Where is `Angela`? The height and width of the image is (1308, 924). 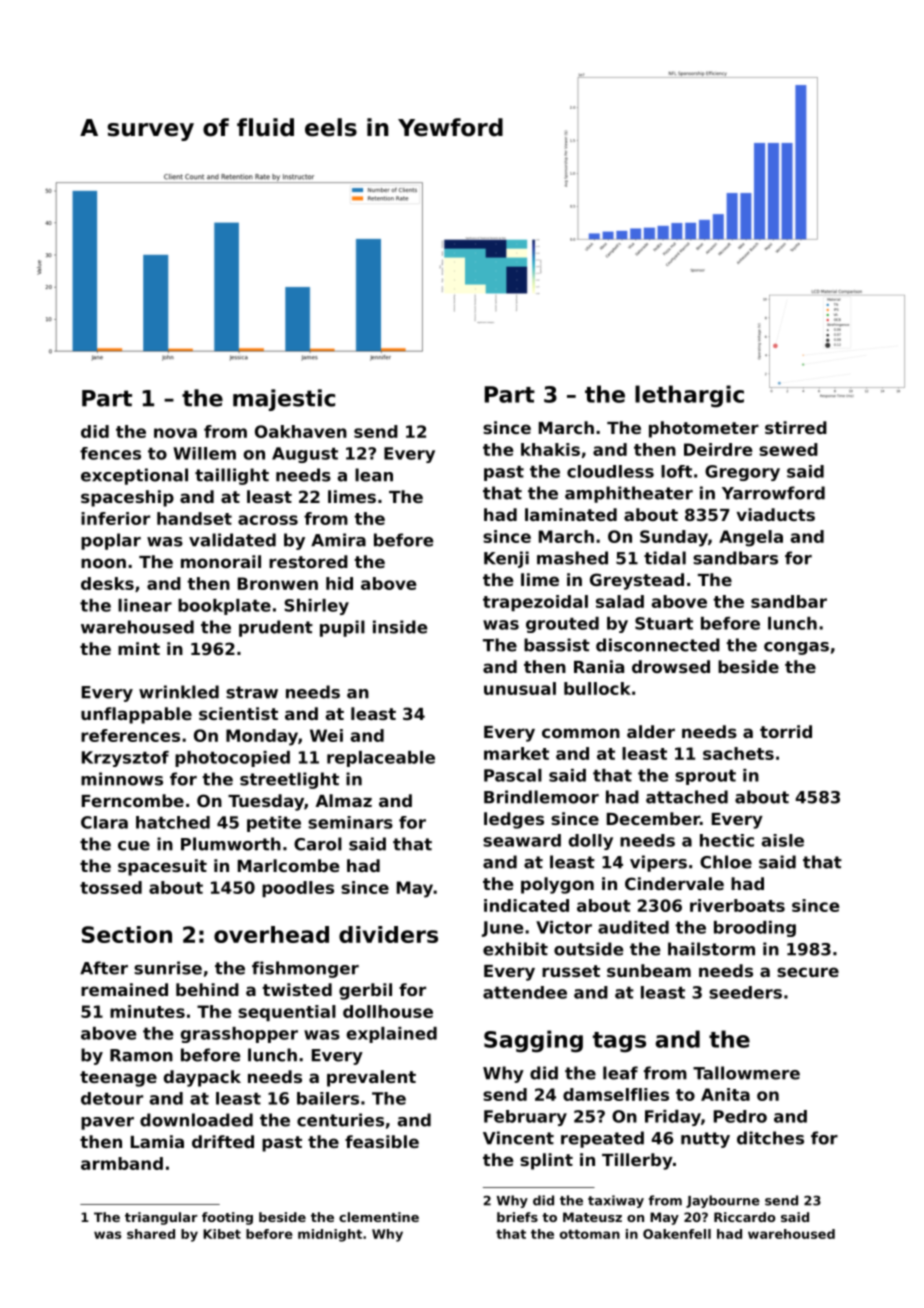
Angela is located at coordinates (751, 538).
